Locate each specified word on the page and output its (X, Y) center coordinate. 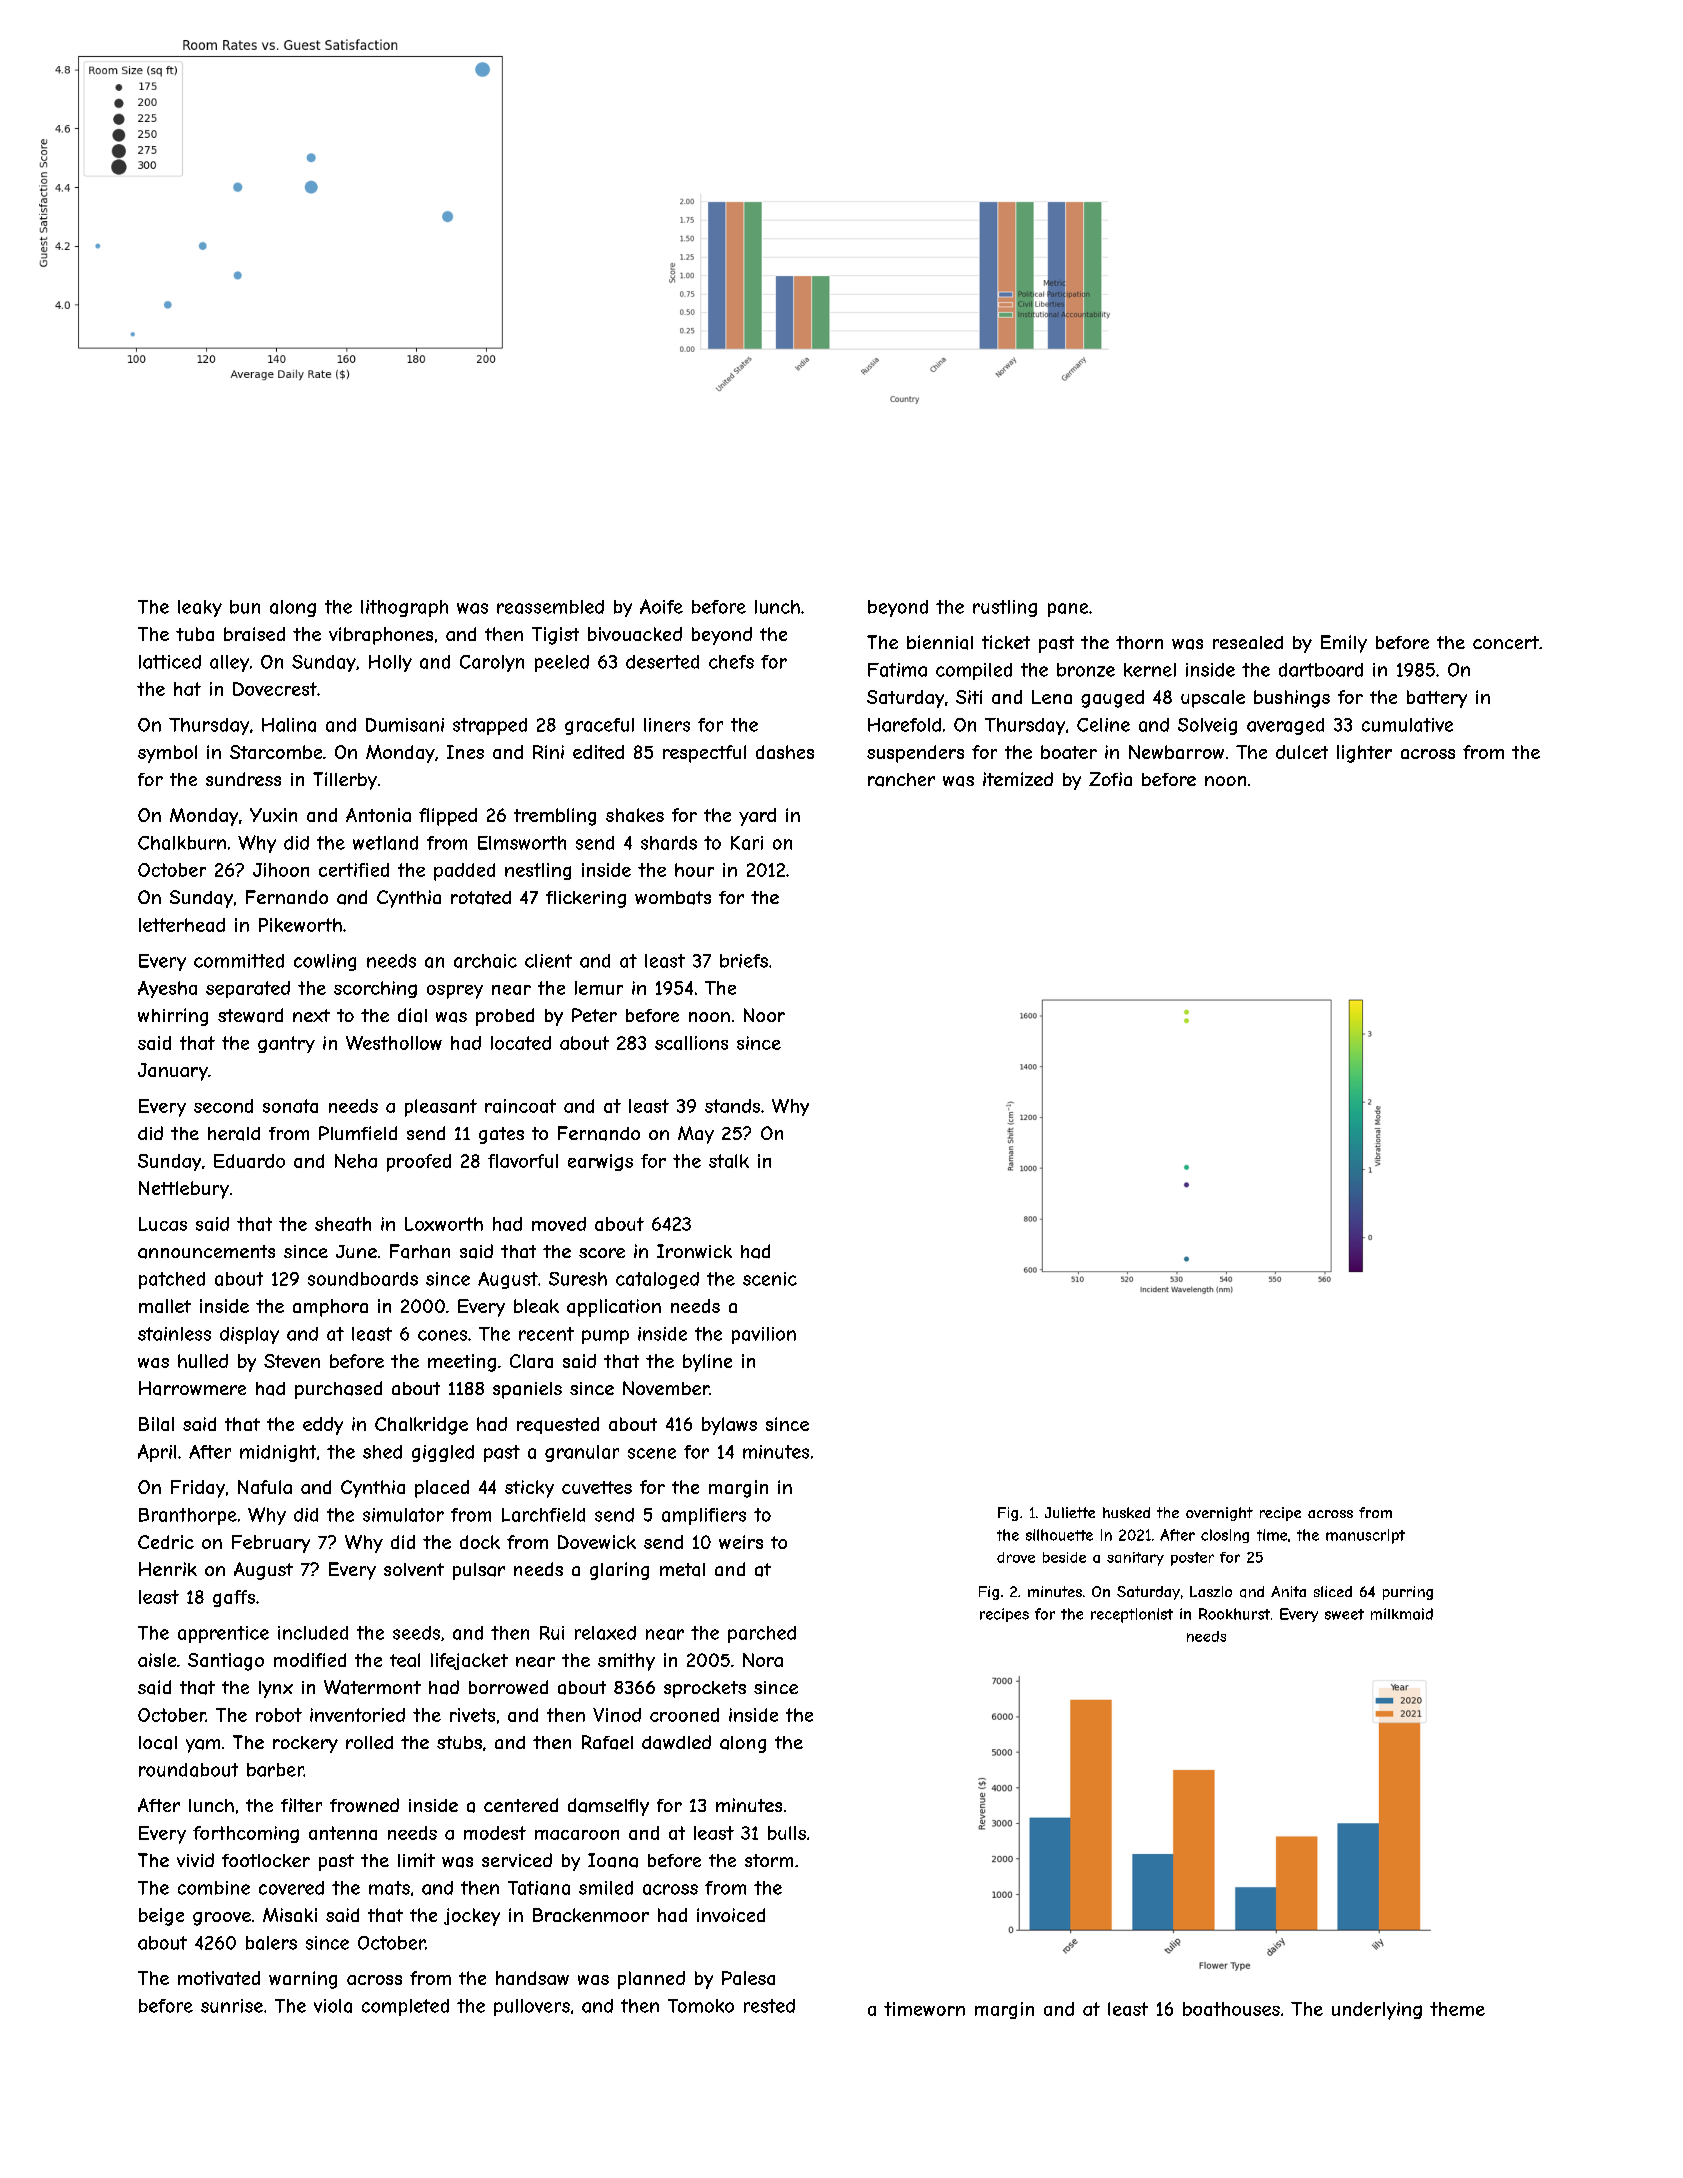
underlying (1377, 2011)
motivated (219, 1978)
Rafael (607, 1742)
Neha (356, 1161)
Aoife (661, 606)
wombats (673, 898)
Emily (1344, 644)
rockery (305, 1744)
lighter (1364, 754)
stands (732, 1106)
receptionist (1132, 1615)
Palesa (748, 1978)
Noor (764, 1015)
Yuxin (273, 815)
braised (254, 634)
